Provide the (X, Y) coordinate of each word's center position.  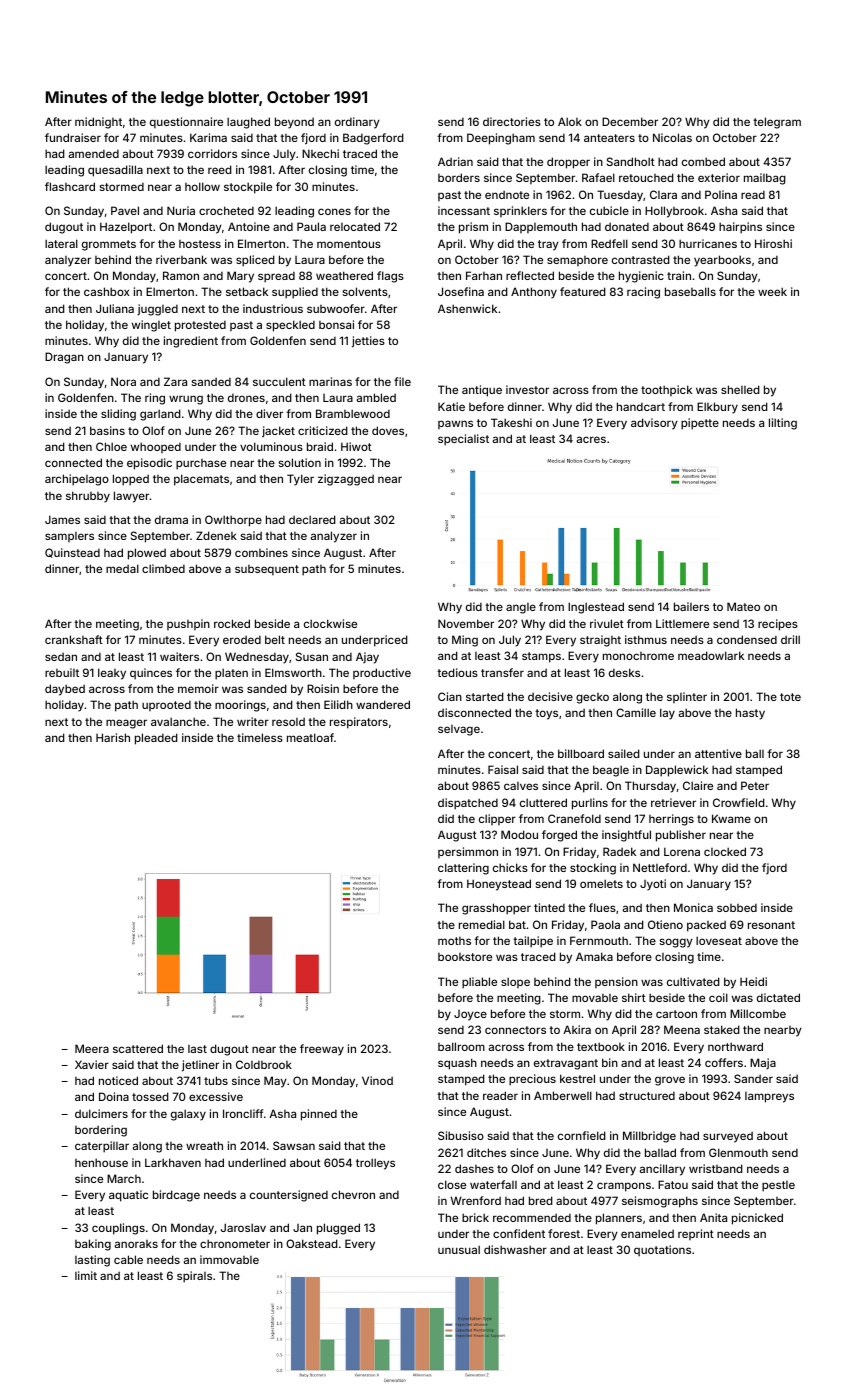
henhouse (101, 1162)
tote (790, 697)
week (772, 291)
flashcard (70, 186)
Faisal (503, 769)
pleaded (156, 739)
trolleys (375, 1164)
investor (527, 389)
